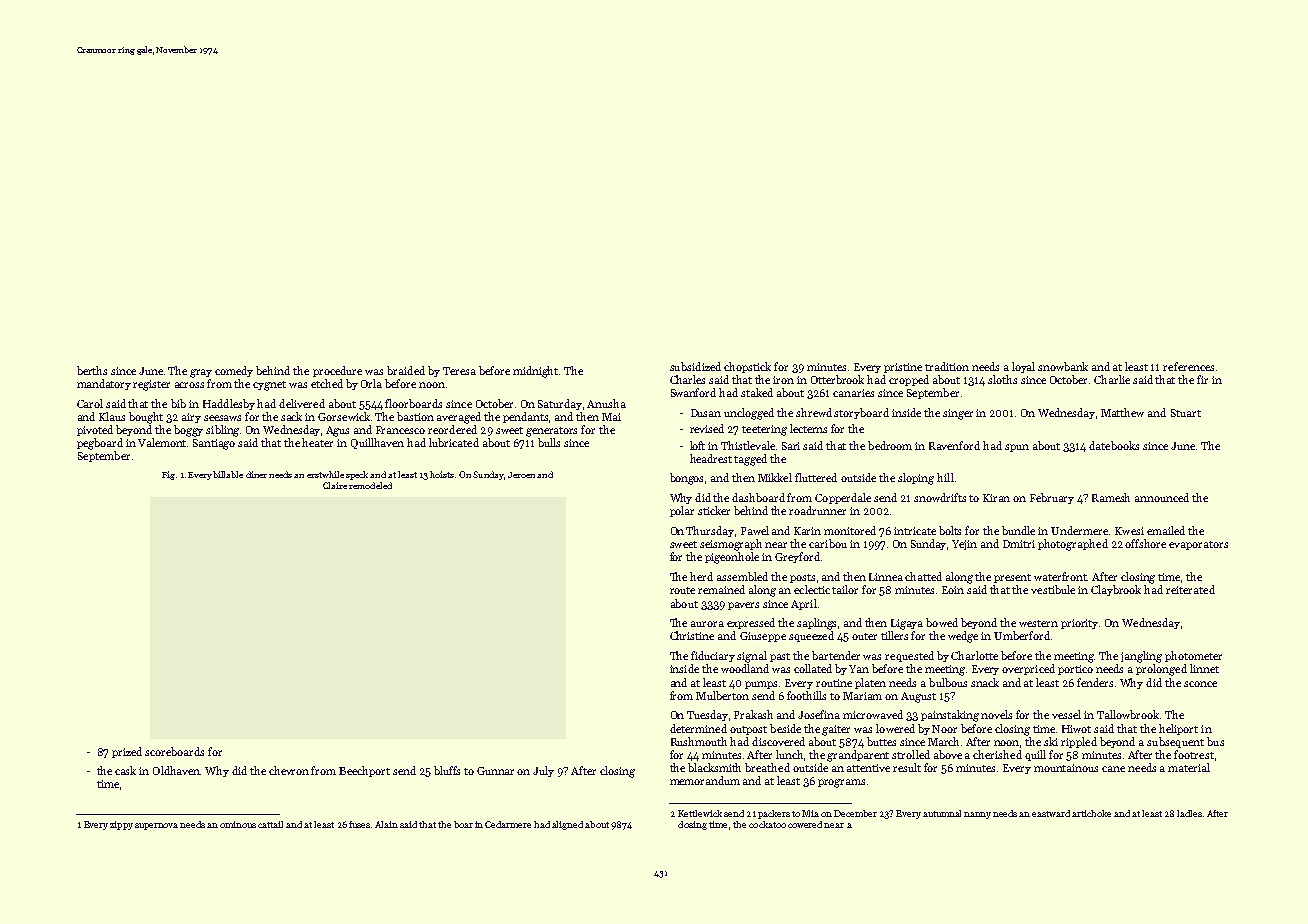 The height and width of the screenshot is (924, 1308). What do you see at coordinates (335, 485) in the screenshot?
I see `Claire` at bounding box center [335, 485].
